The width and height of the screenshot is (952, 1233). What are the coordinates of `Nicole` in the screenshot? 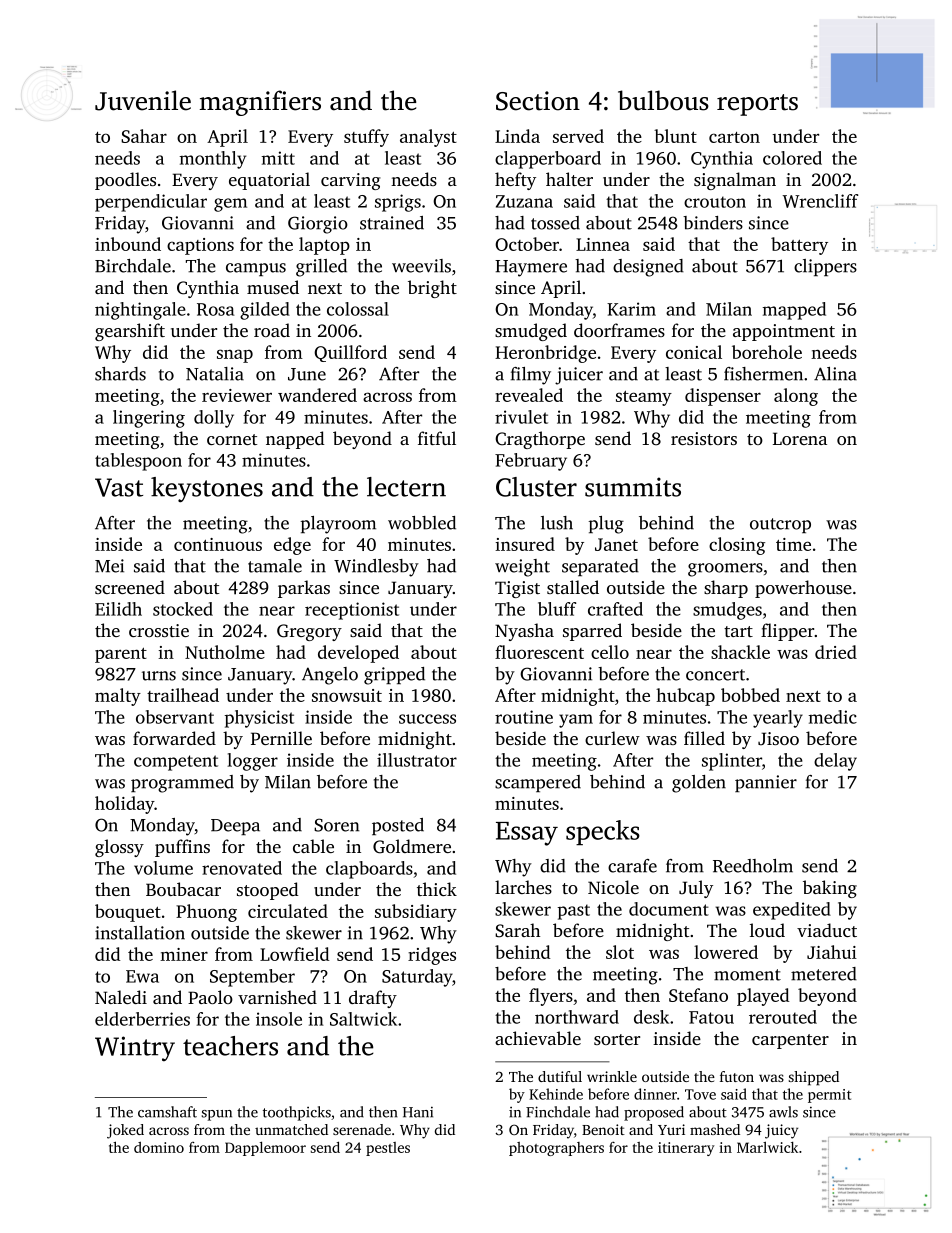 It's located at (613, 887).
